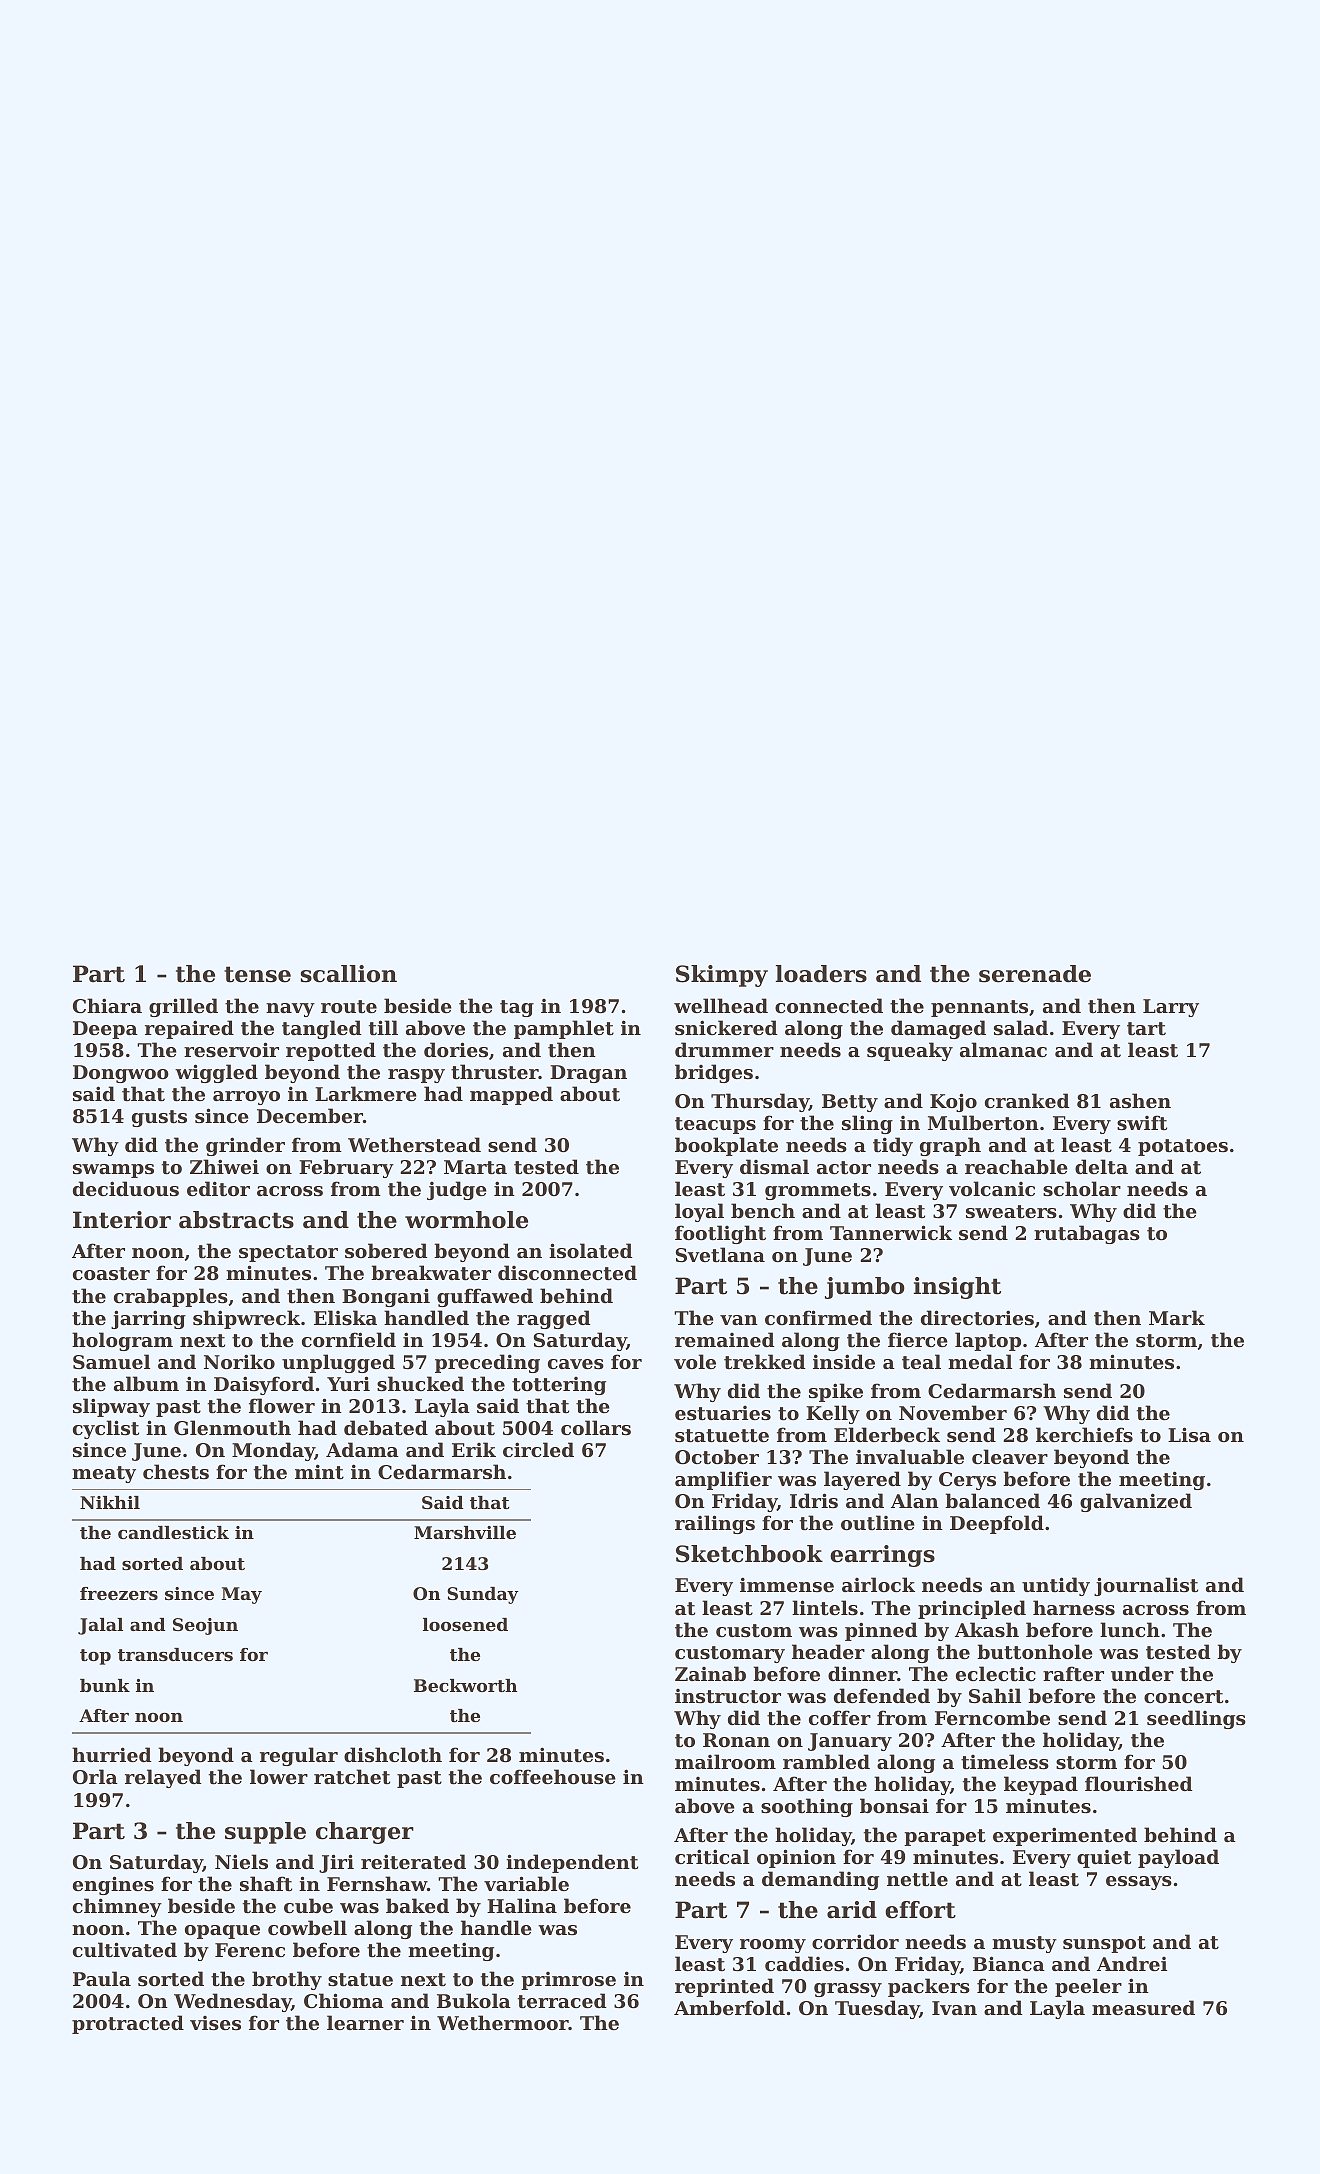 The image size is (1320, 2174). What do you see at coordinates (1136, 1502) in the document?
I see `galvanized` at bounding box center [1136, 1502].
